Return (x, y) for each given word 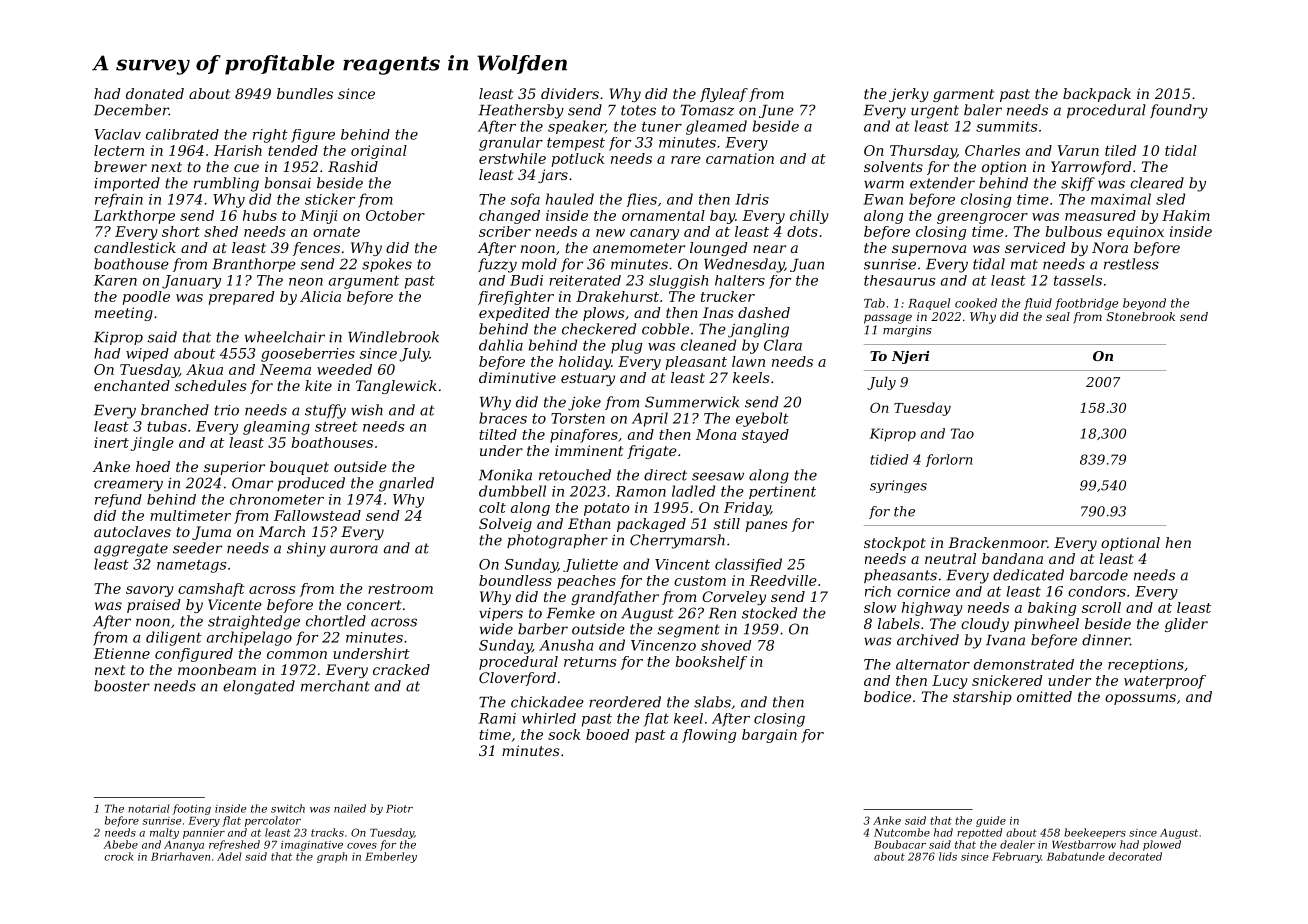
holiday (585, 363)
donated (155, 93)
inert (111, 442)
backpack (1097, 95)
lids (948, 856)
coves (362, 846)
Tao (962, 433)
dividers (570, 93)
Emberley (391, 857)
